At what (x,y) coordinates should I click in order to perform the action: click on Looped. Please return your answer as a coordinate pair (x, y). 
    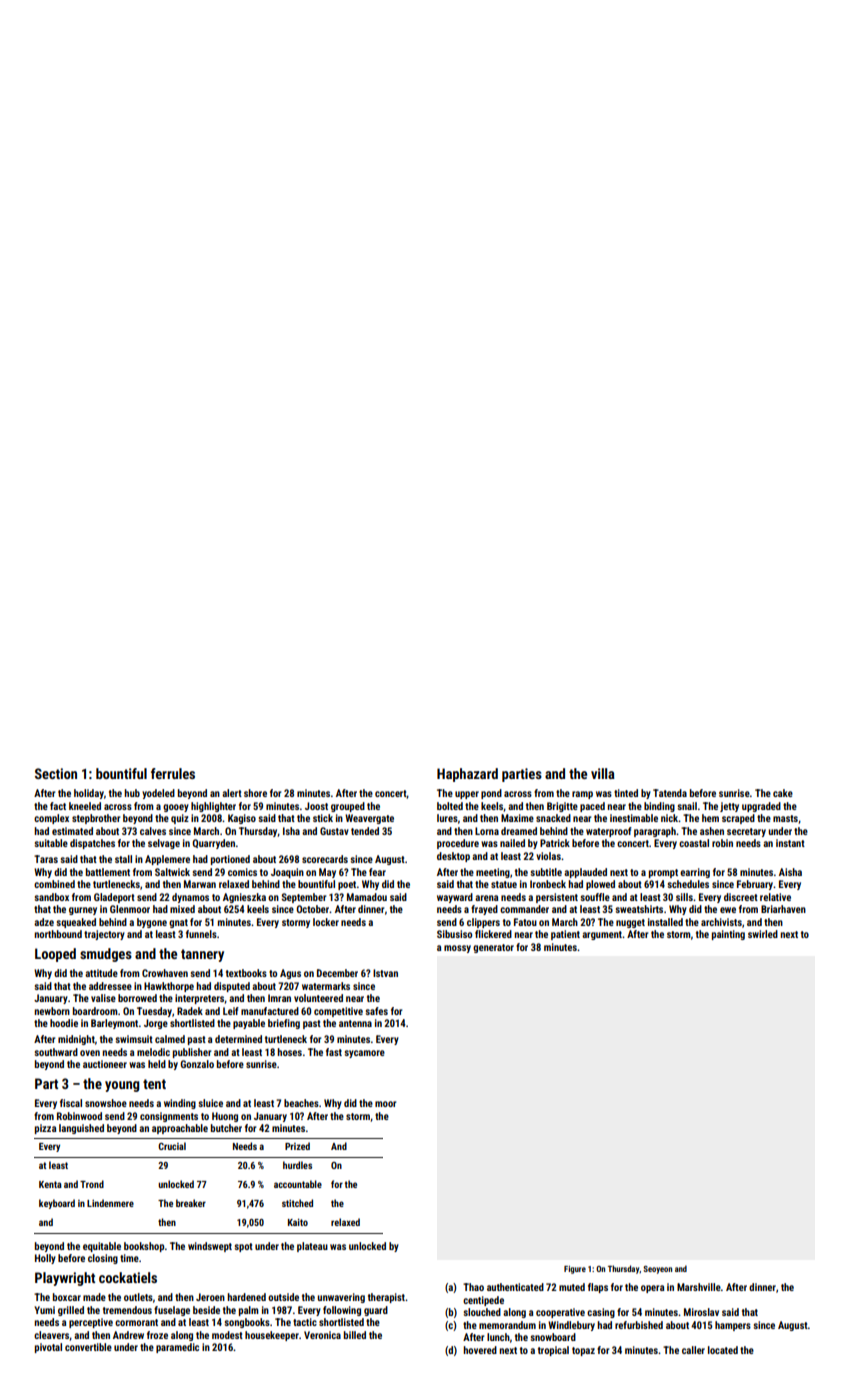
    Looking at the image, I should click on (55, 955).
